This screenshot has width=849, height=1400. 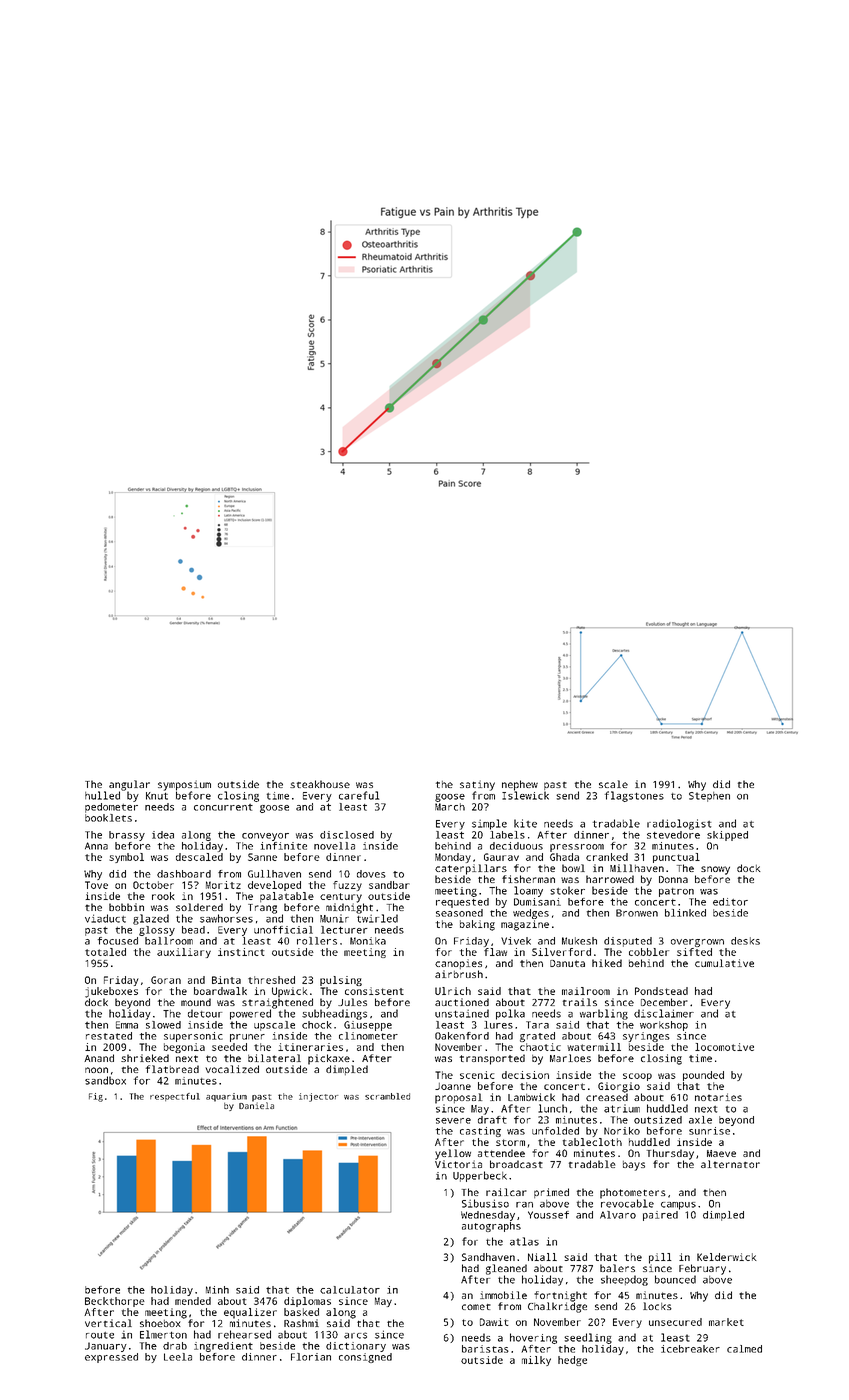 What do you see at coordinates (724, 1047) in the screenshot?
I see `locomotive` at bounding box center [724, 1047].
